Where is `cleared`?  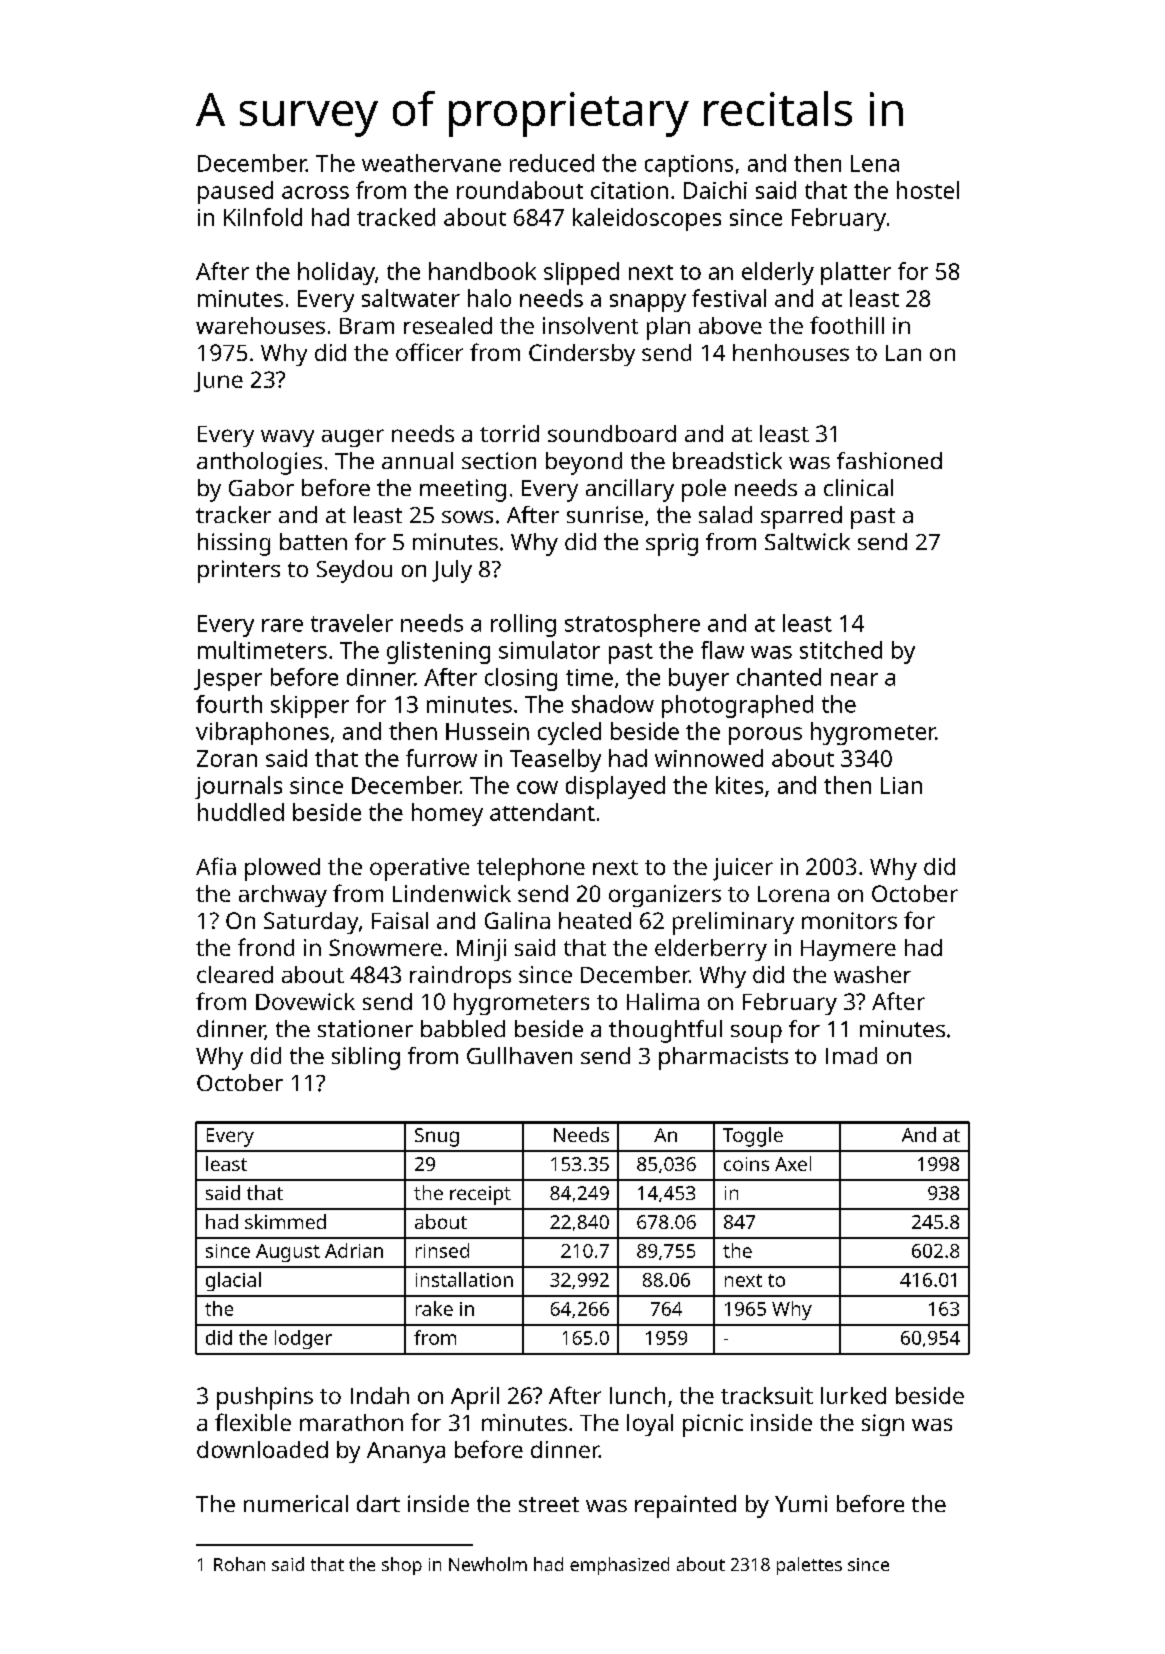 cleared is located at coordinates (235, 974).
